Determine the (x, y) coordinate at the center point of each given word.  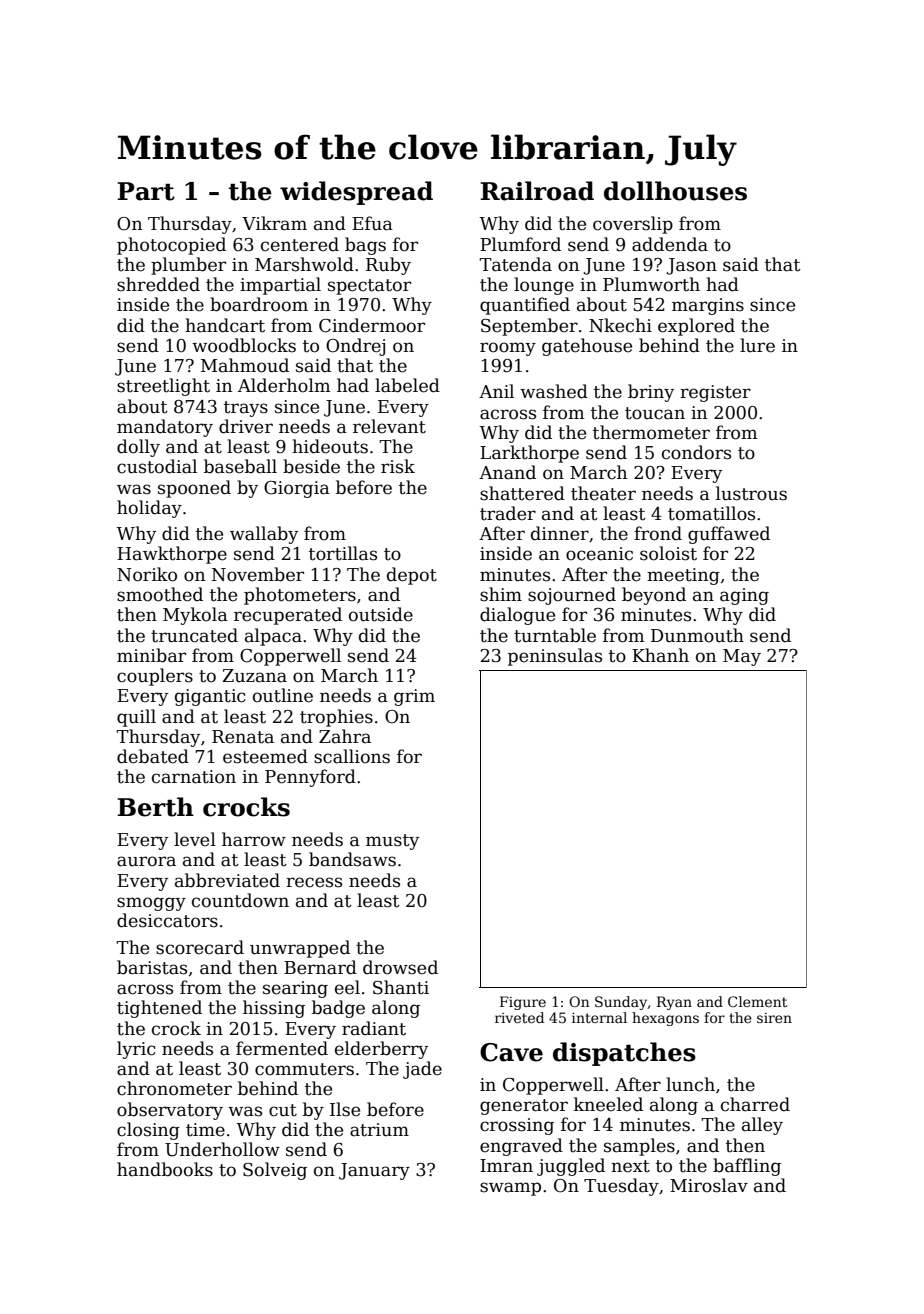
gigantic (210, 697)
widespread (356, 193)
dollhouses (675, 191)
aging (744, 596)
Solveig (275, 1171)
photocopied (171, 246)
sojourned (572, 596)
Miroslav (709, 1185)
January (374, 1171)
